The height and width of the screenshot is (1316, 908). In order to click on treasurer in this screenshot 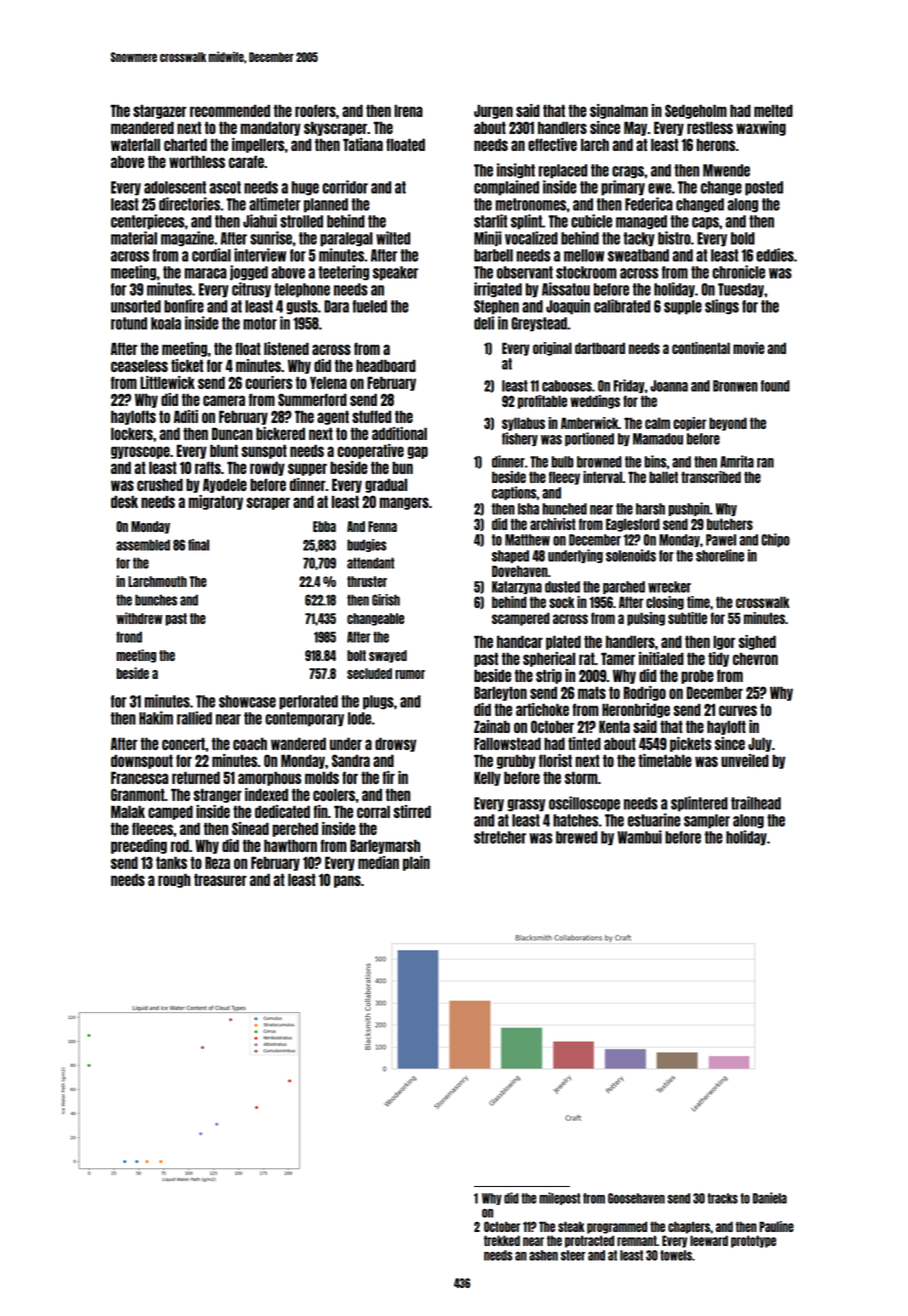, I will do `click(220, 880)`.
